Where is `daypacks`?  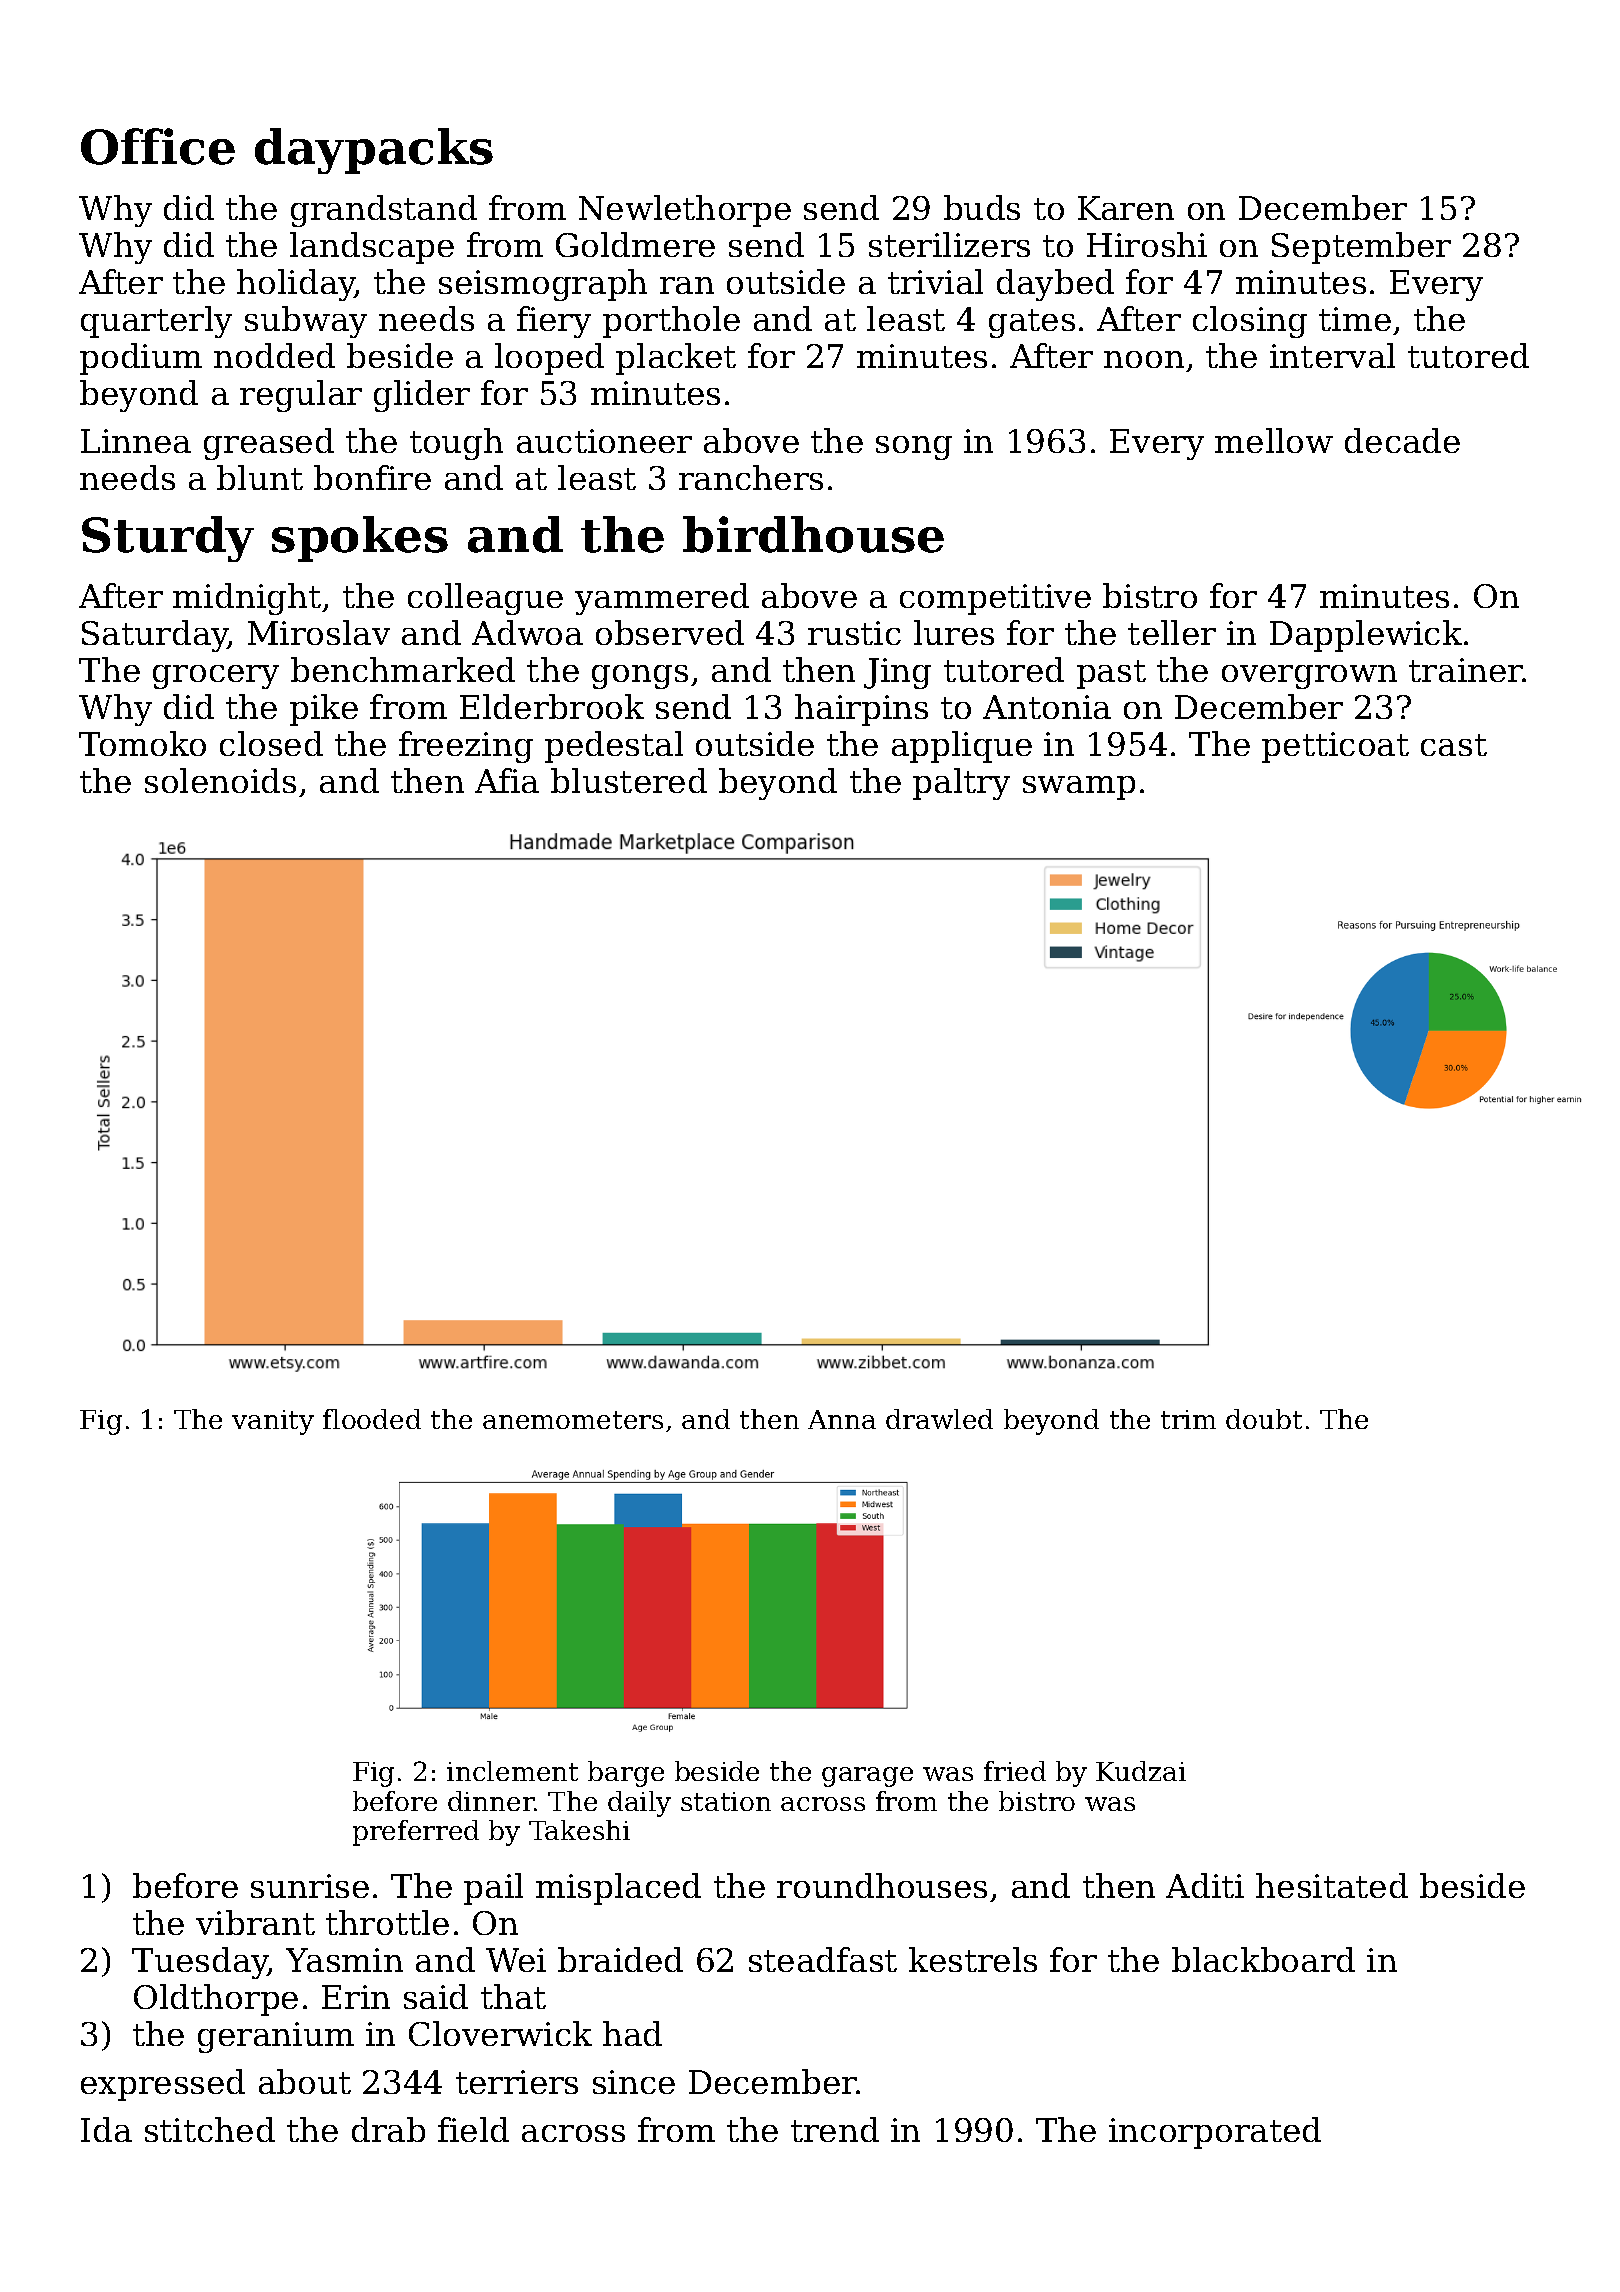
daypacks is located at coordinates (374, 151).
